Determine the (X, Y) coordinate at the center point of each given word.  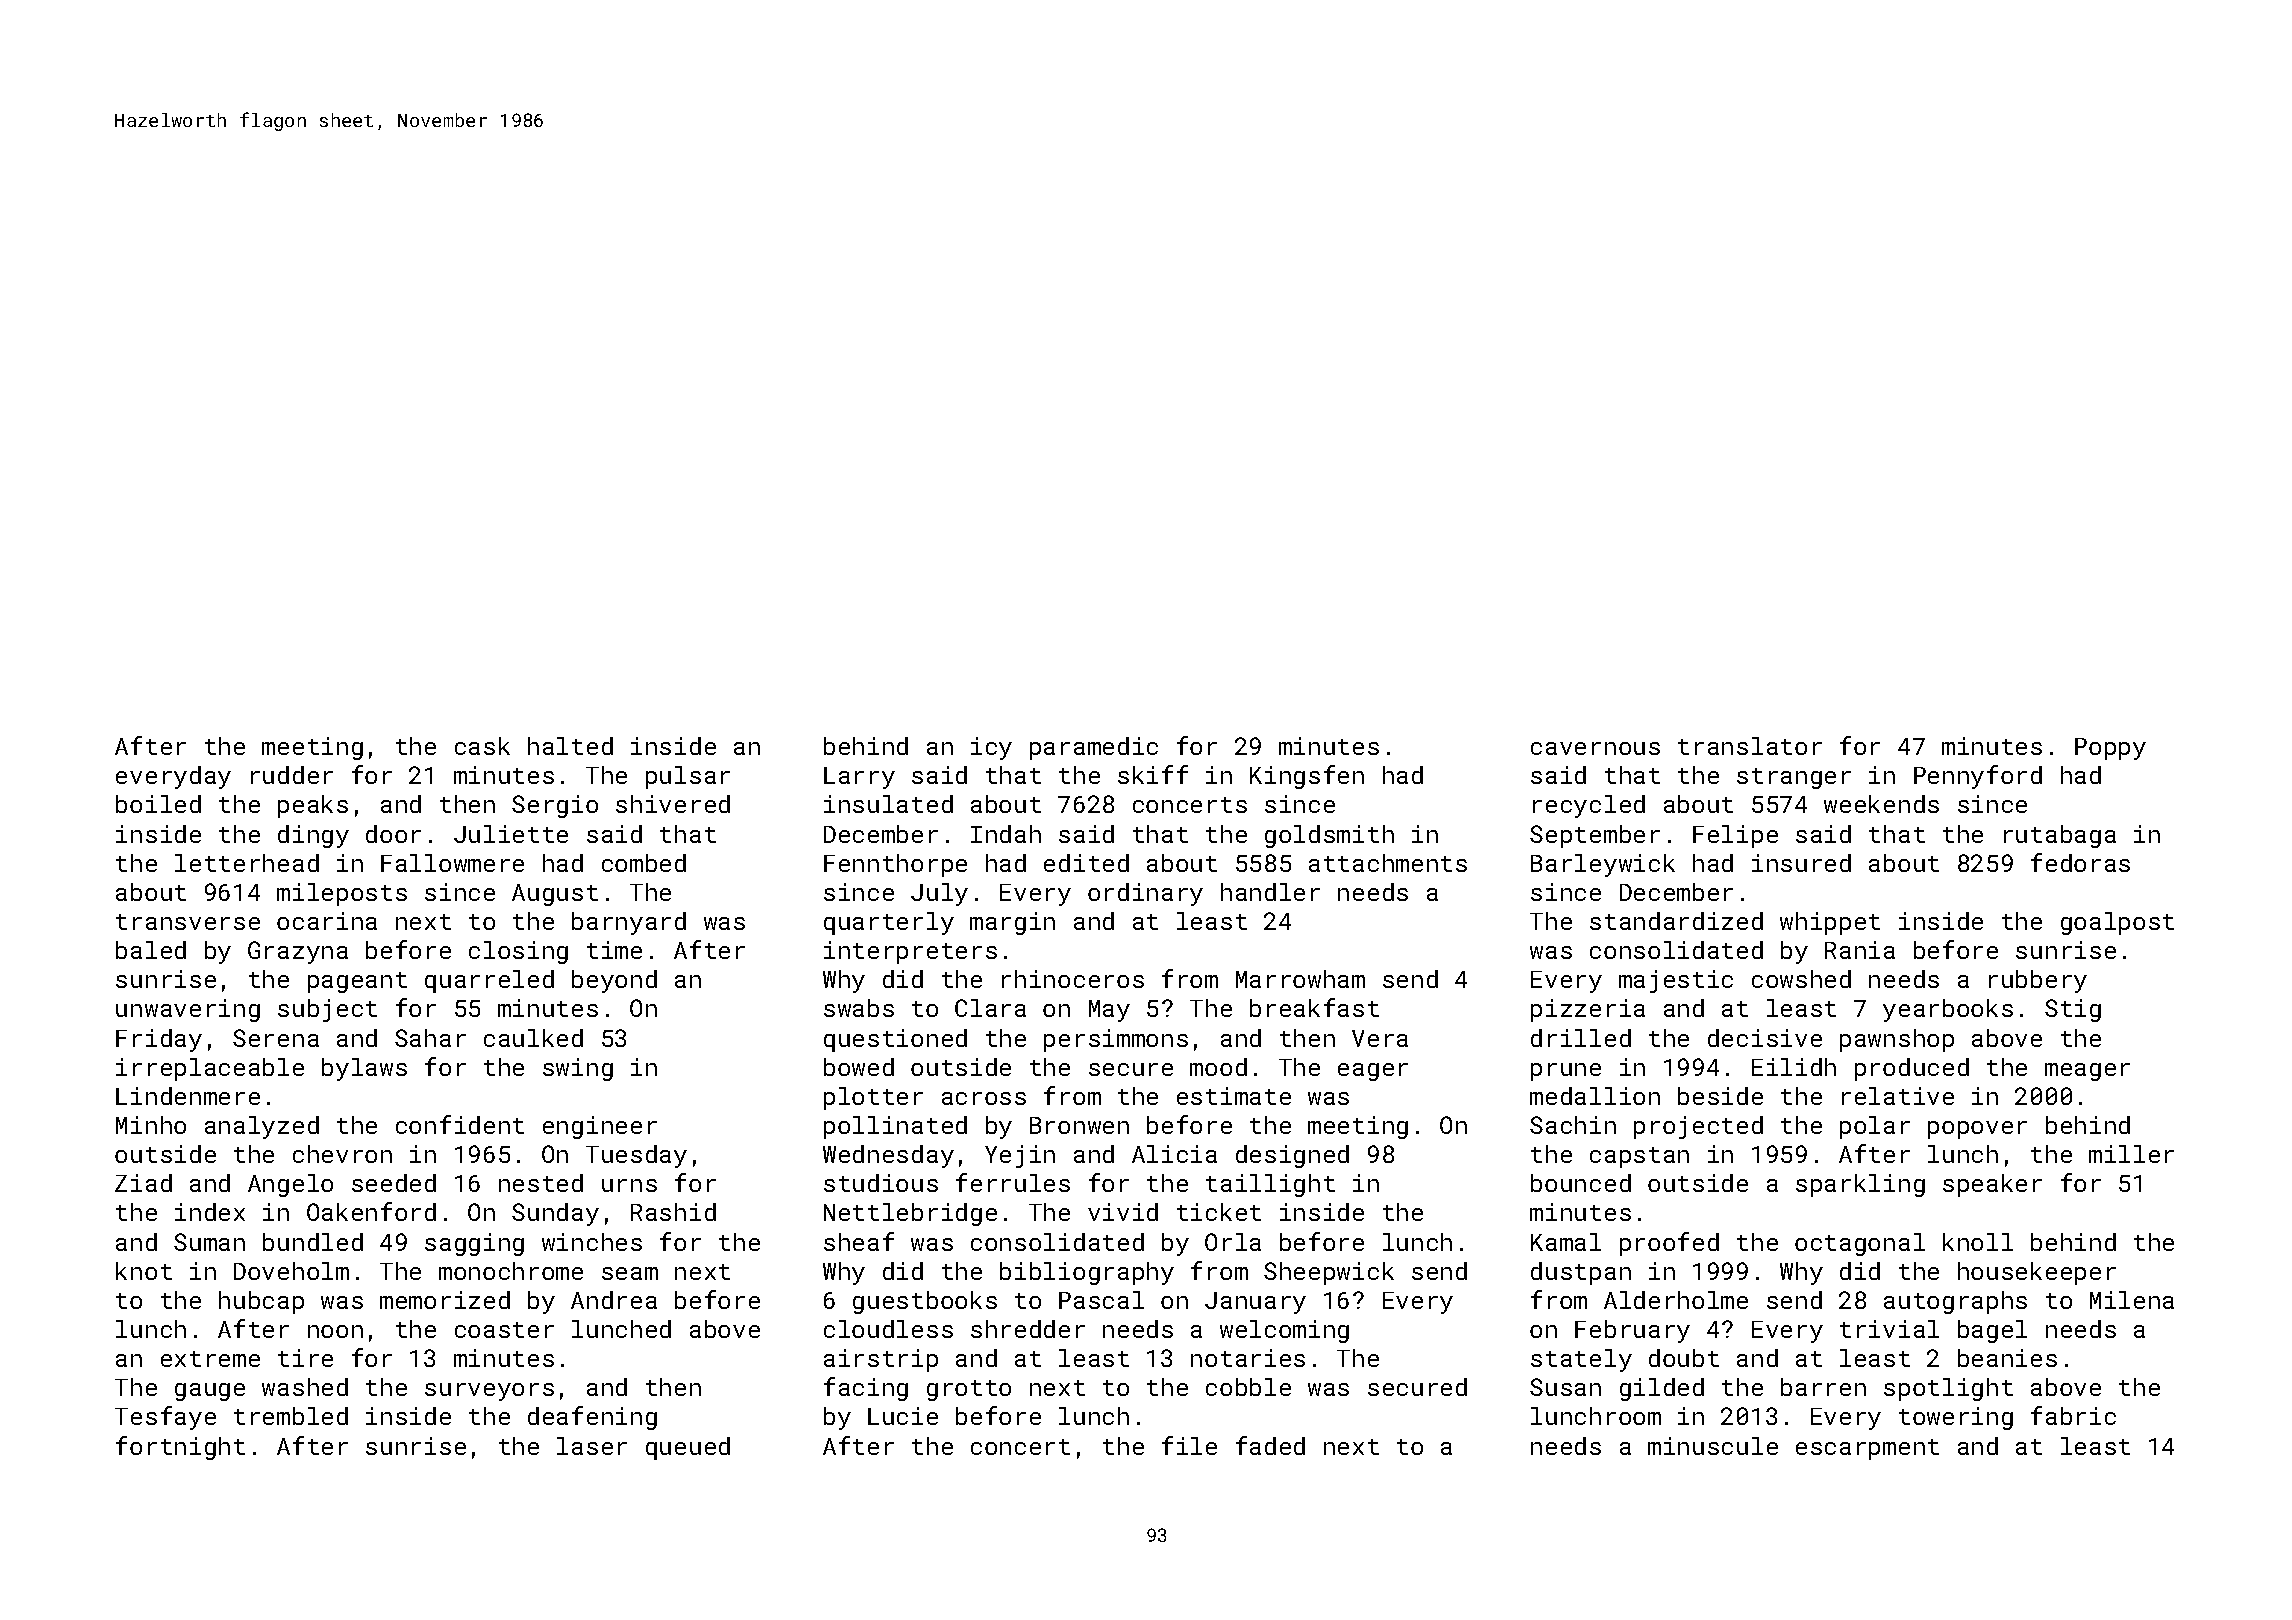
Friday (159, 1040)
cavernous (1595, 748)
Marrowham (1300, 979)
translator (1750, 746)
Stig (2073, 1010)
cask (482, 746)
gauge (210, 1392)
